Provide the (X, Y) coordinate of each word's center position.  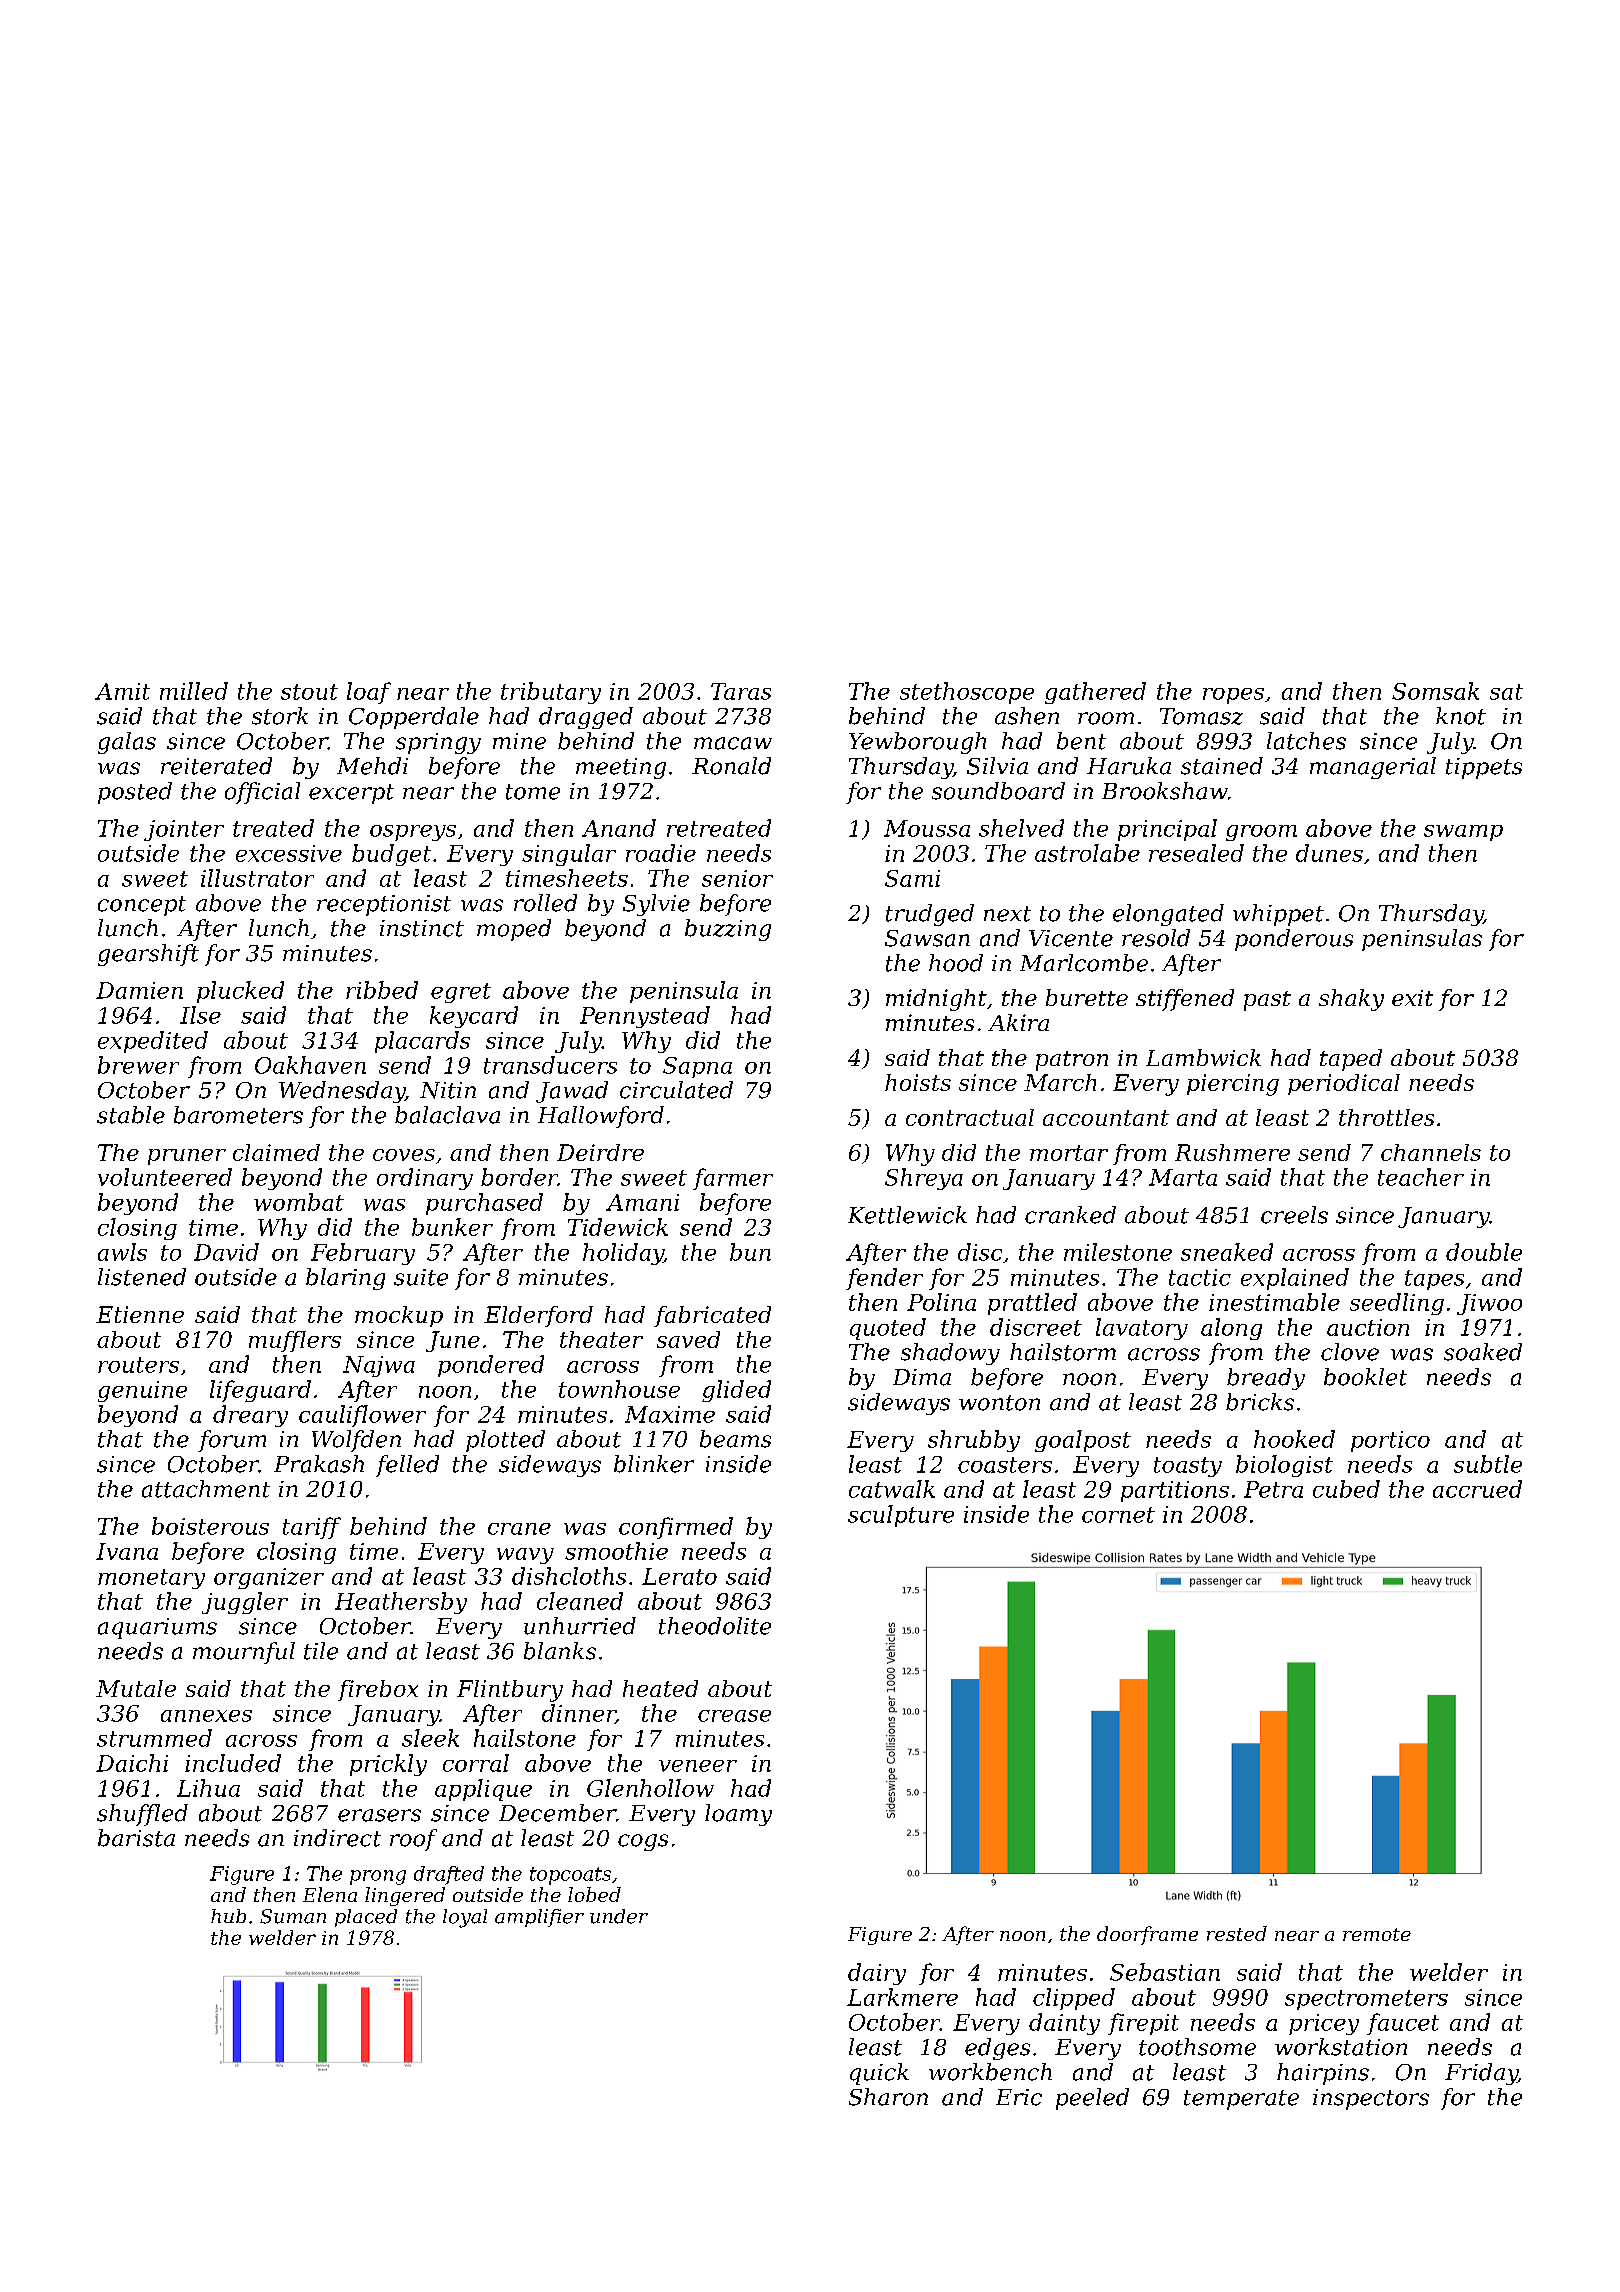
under (619, 1916)
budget (391, 855)
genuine (142, 1391)
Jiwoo (1489, 1304)
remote (1377, 1934)
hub (228, 1916)
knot (1461, 716)
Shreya (924, 1179)
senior (737, 878)
